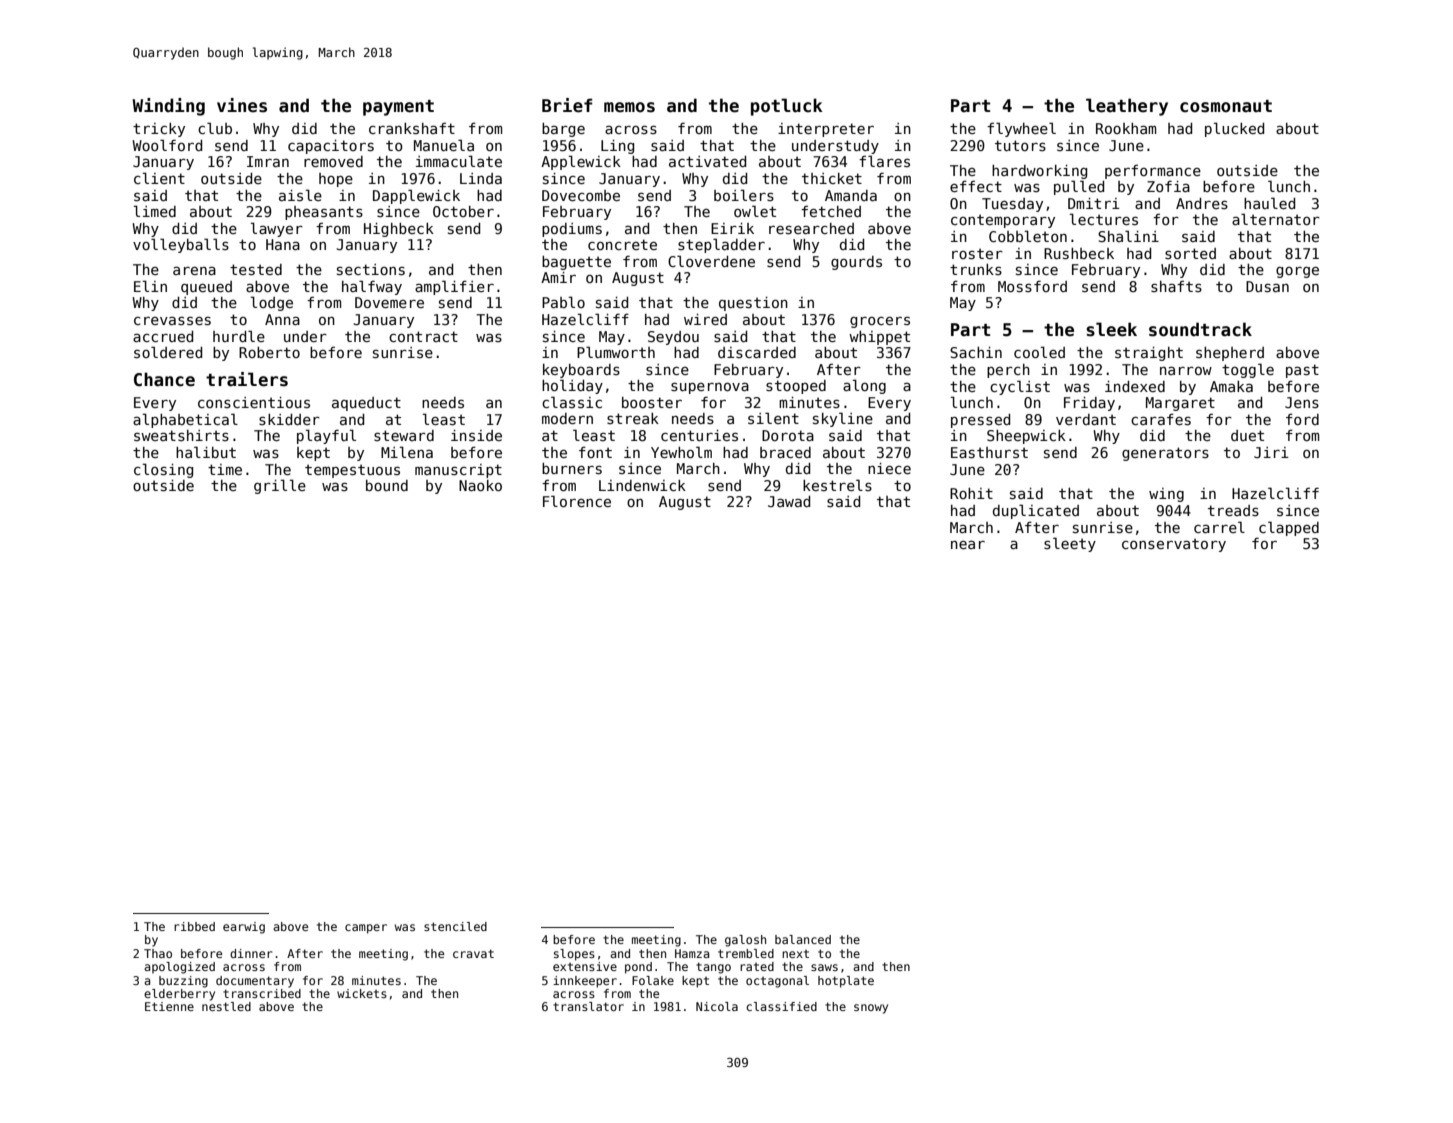 This page has height=1123, width=1453. Describe the element at coordinates (699, 435) in the page. I see `centuries` at that location.
